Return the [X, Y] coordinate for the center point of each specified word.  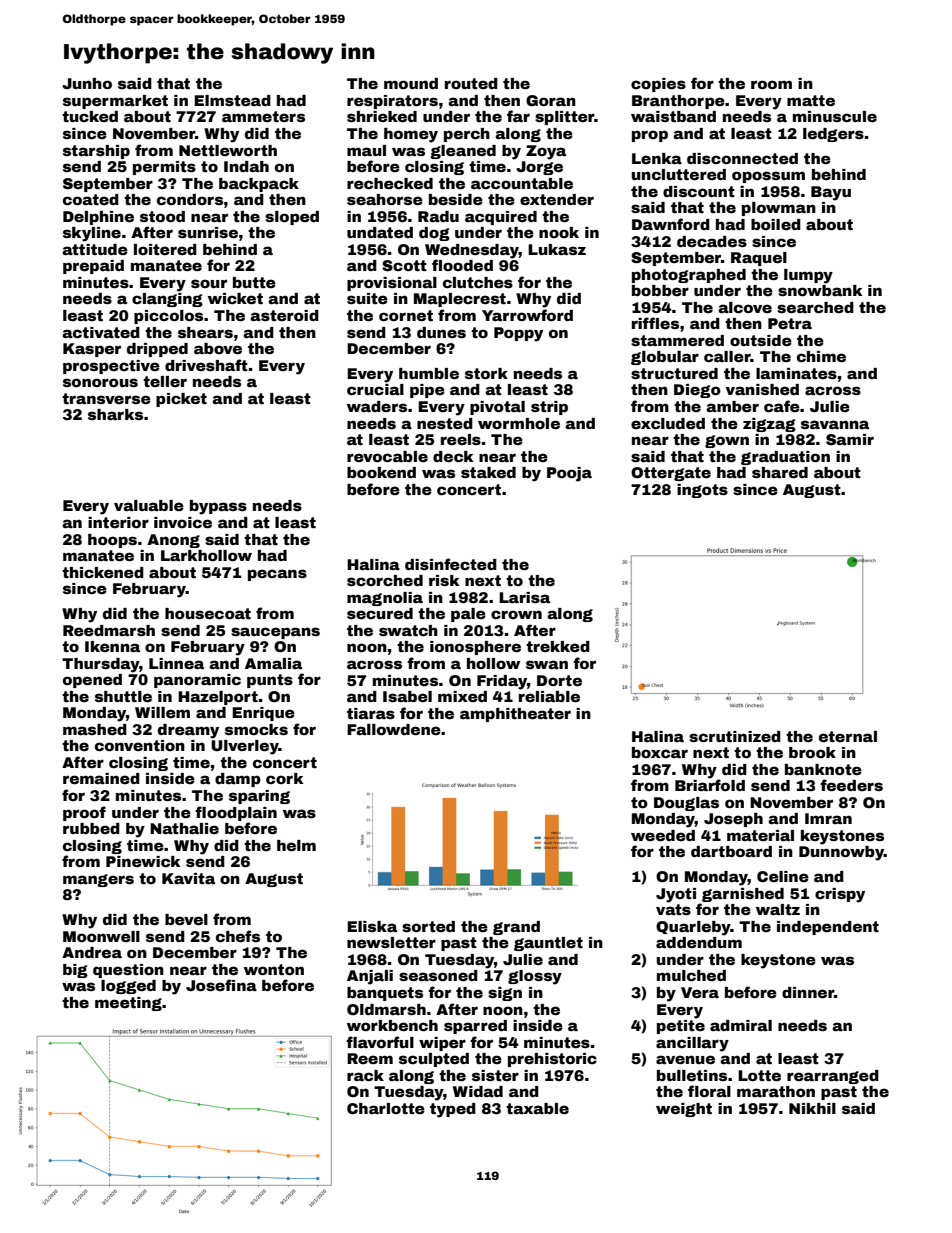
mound [411, 83]
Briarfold [710, 785]
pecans [277, 575]
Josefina [221, 985]
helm [296, 845]
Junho [87, 83]
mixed [462, 696]
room [771, 84]
